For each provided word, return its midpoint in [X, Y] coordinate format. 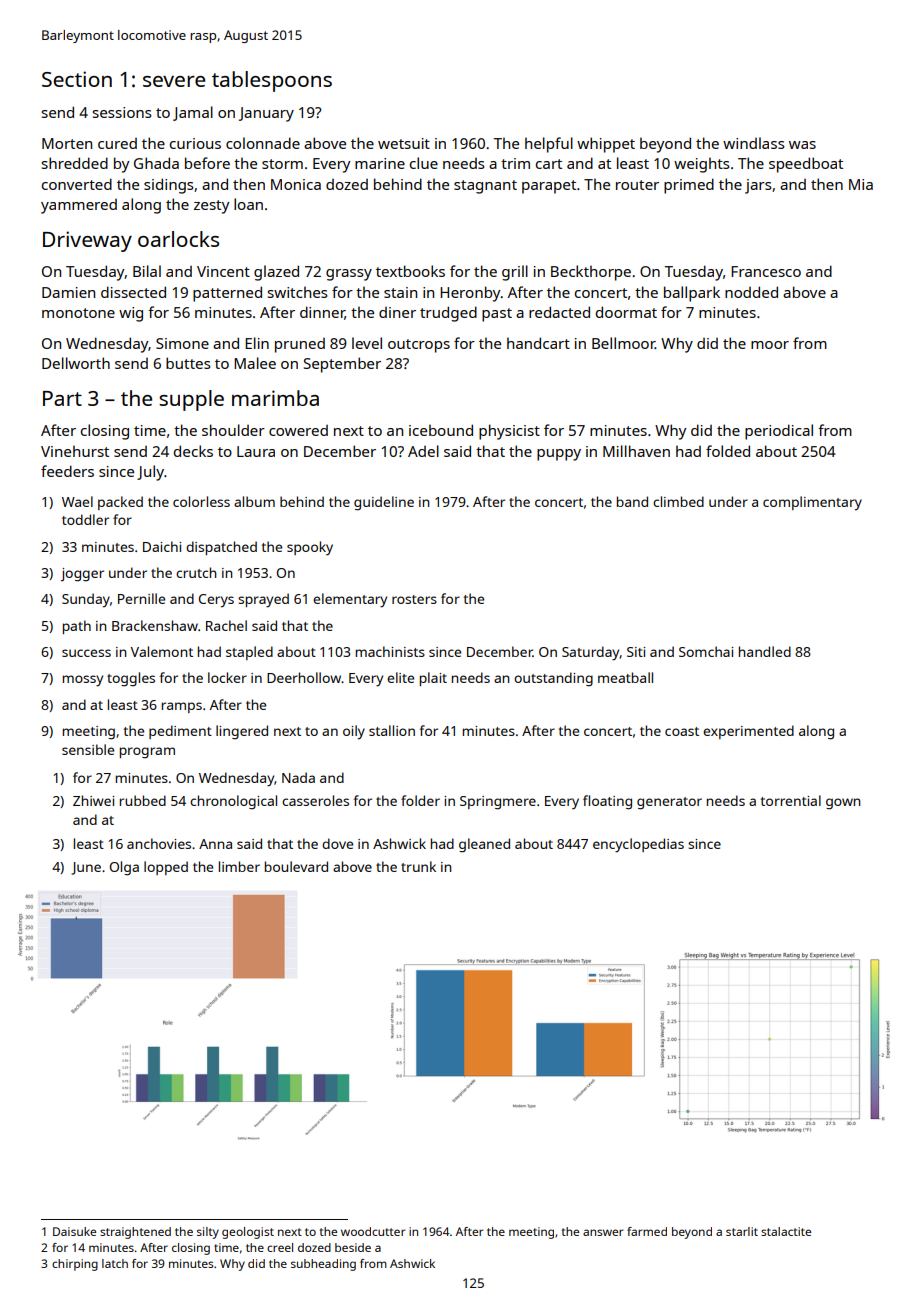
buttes [188, 363]
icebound [441, 430]
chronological [233, 802]
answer [603, 1232]
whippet [606, 145]
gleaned [484, 845]
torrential [791, 800]
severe [174, 81]
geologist [248, 1233]
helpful [549, 145]
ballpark [692, 294]
